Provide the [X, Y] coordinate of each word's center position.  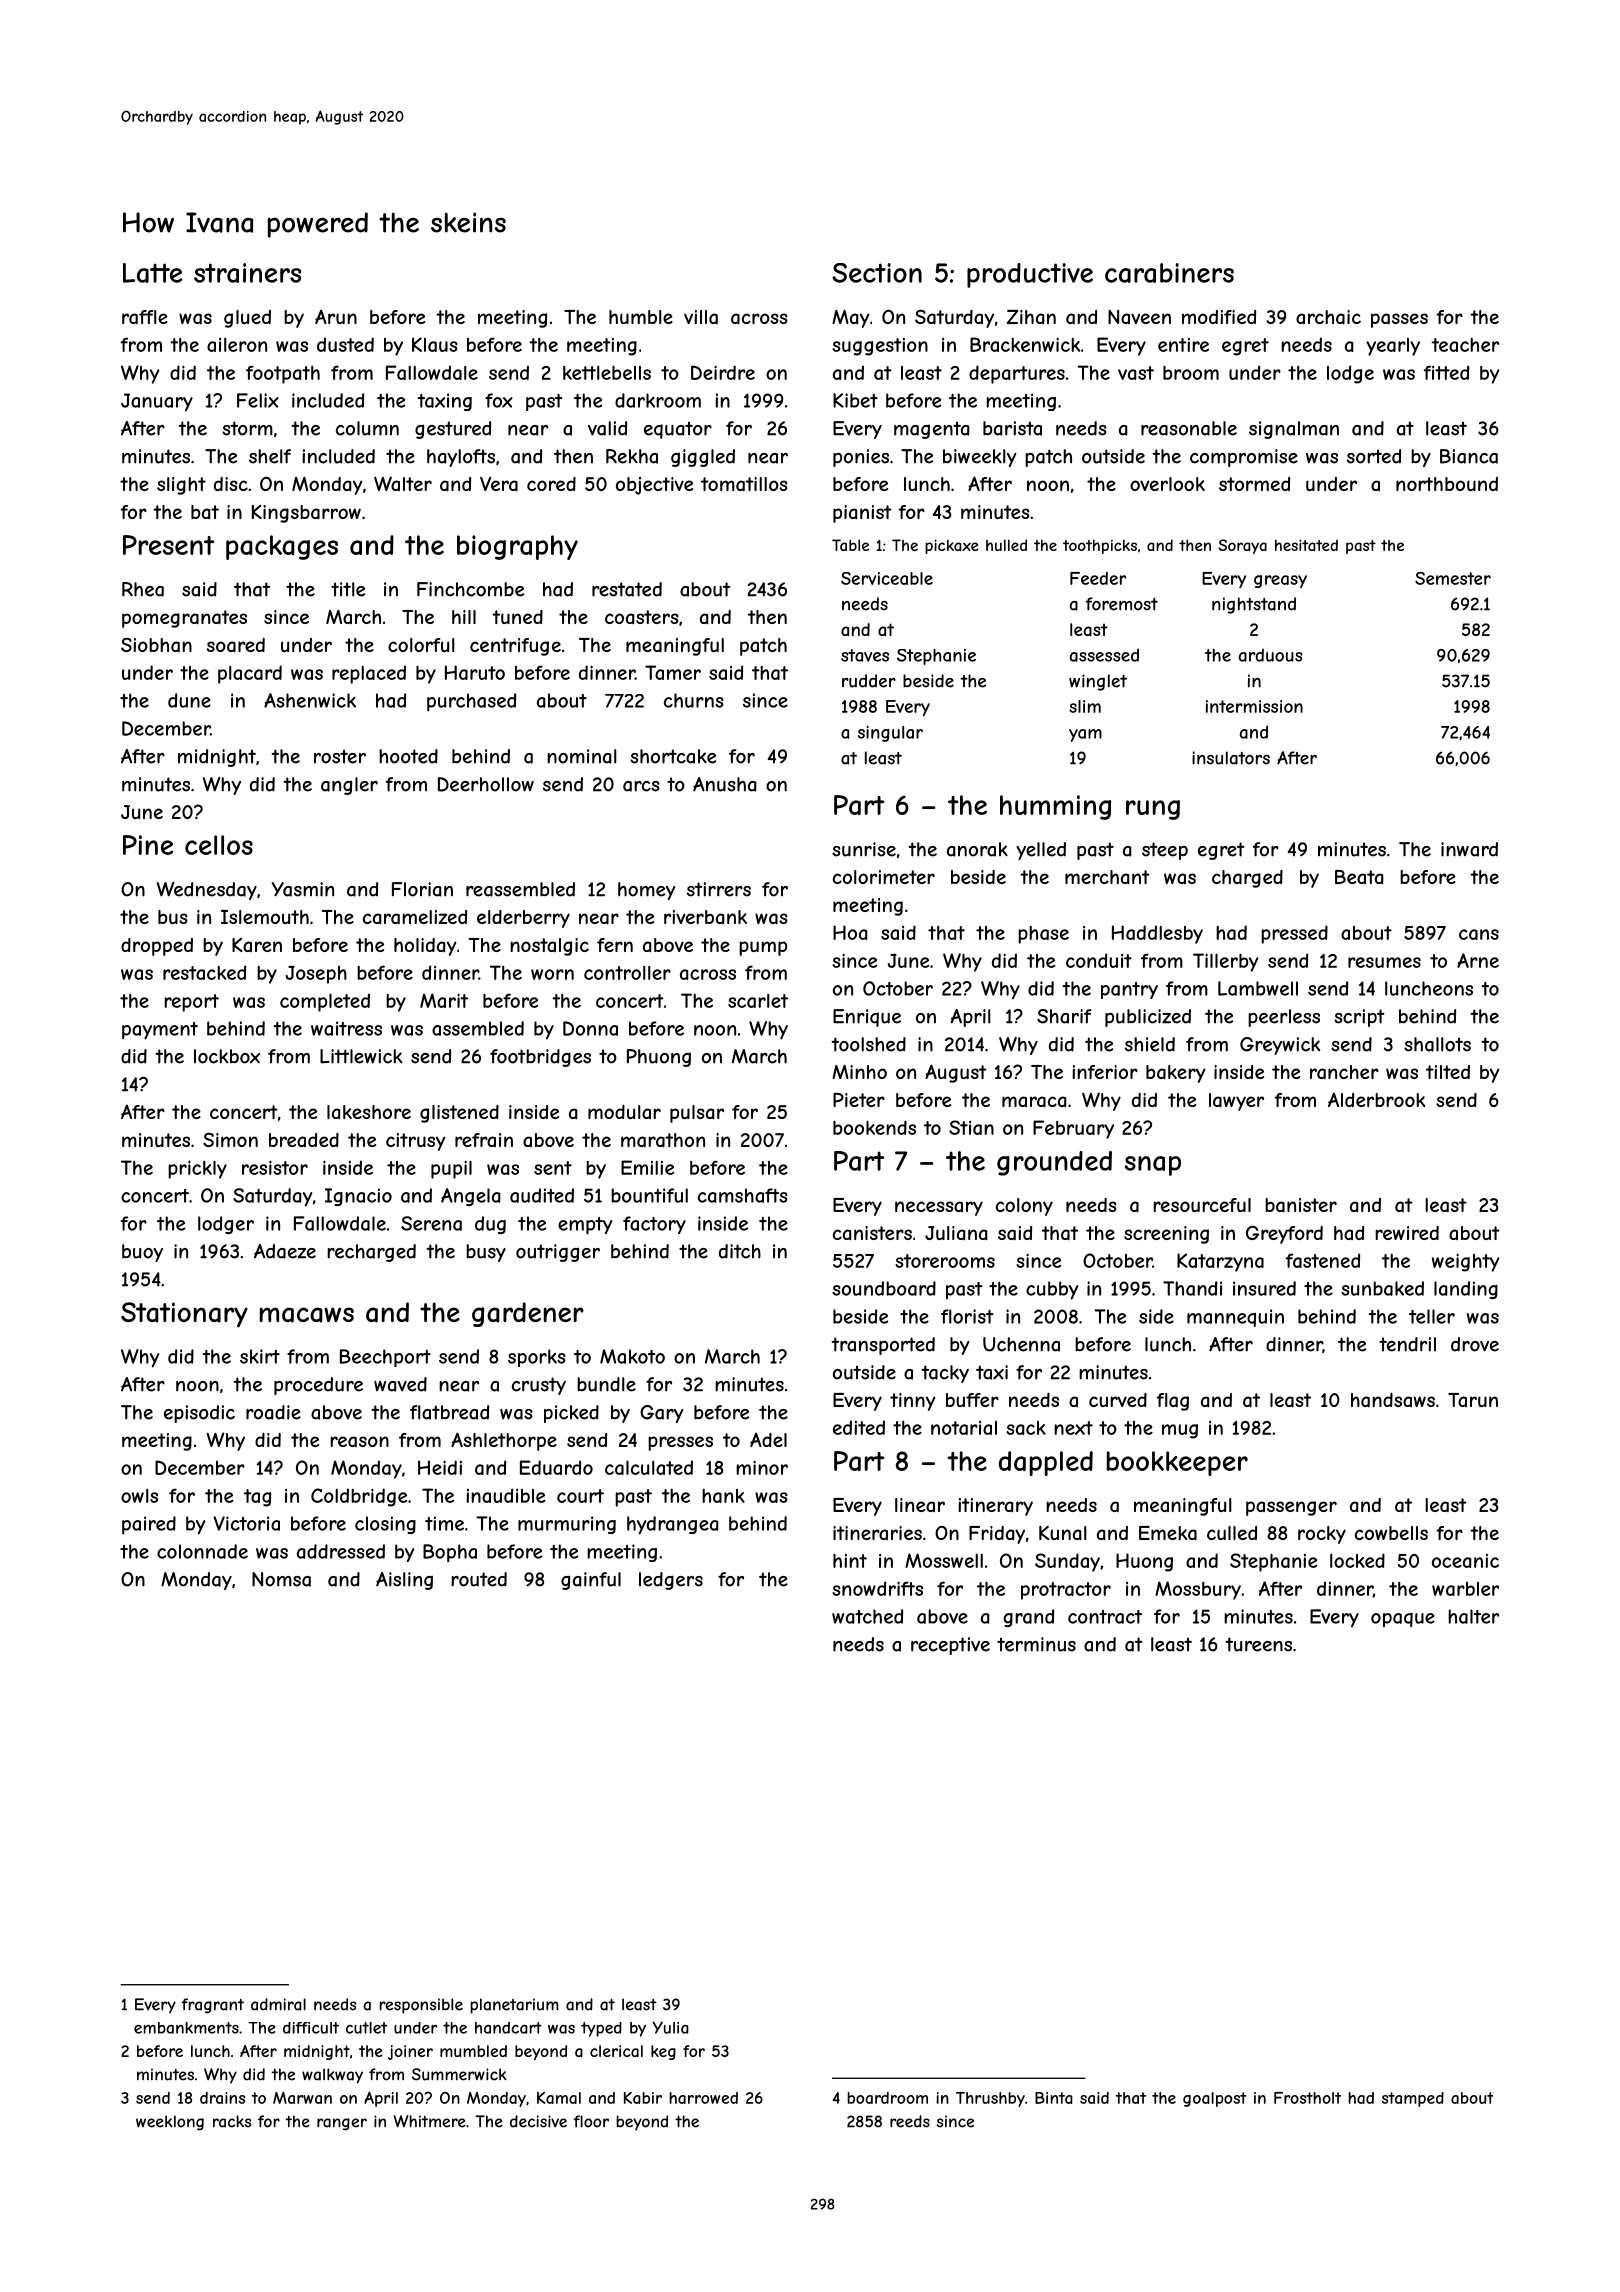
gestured [453, 430]
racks [232, 2121]
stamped [1413, 2099]
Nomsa [281, 1579]
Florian [422, 889]
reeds [910, 2121]
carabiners [1169, 273]
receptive [950, 1646]
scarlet [758, 1001]
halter [1473, 1616]
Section [877, 273]
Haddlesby [1157, 934]
